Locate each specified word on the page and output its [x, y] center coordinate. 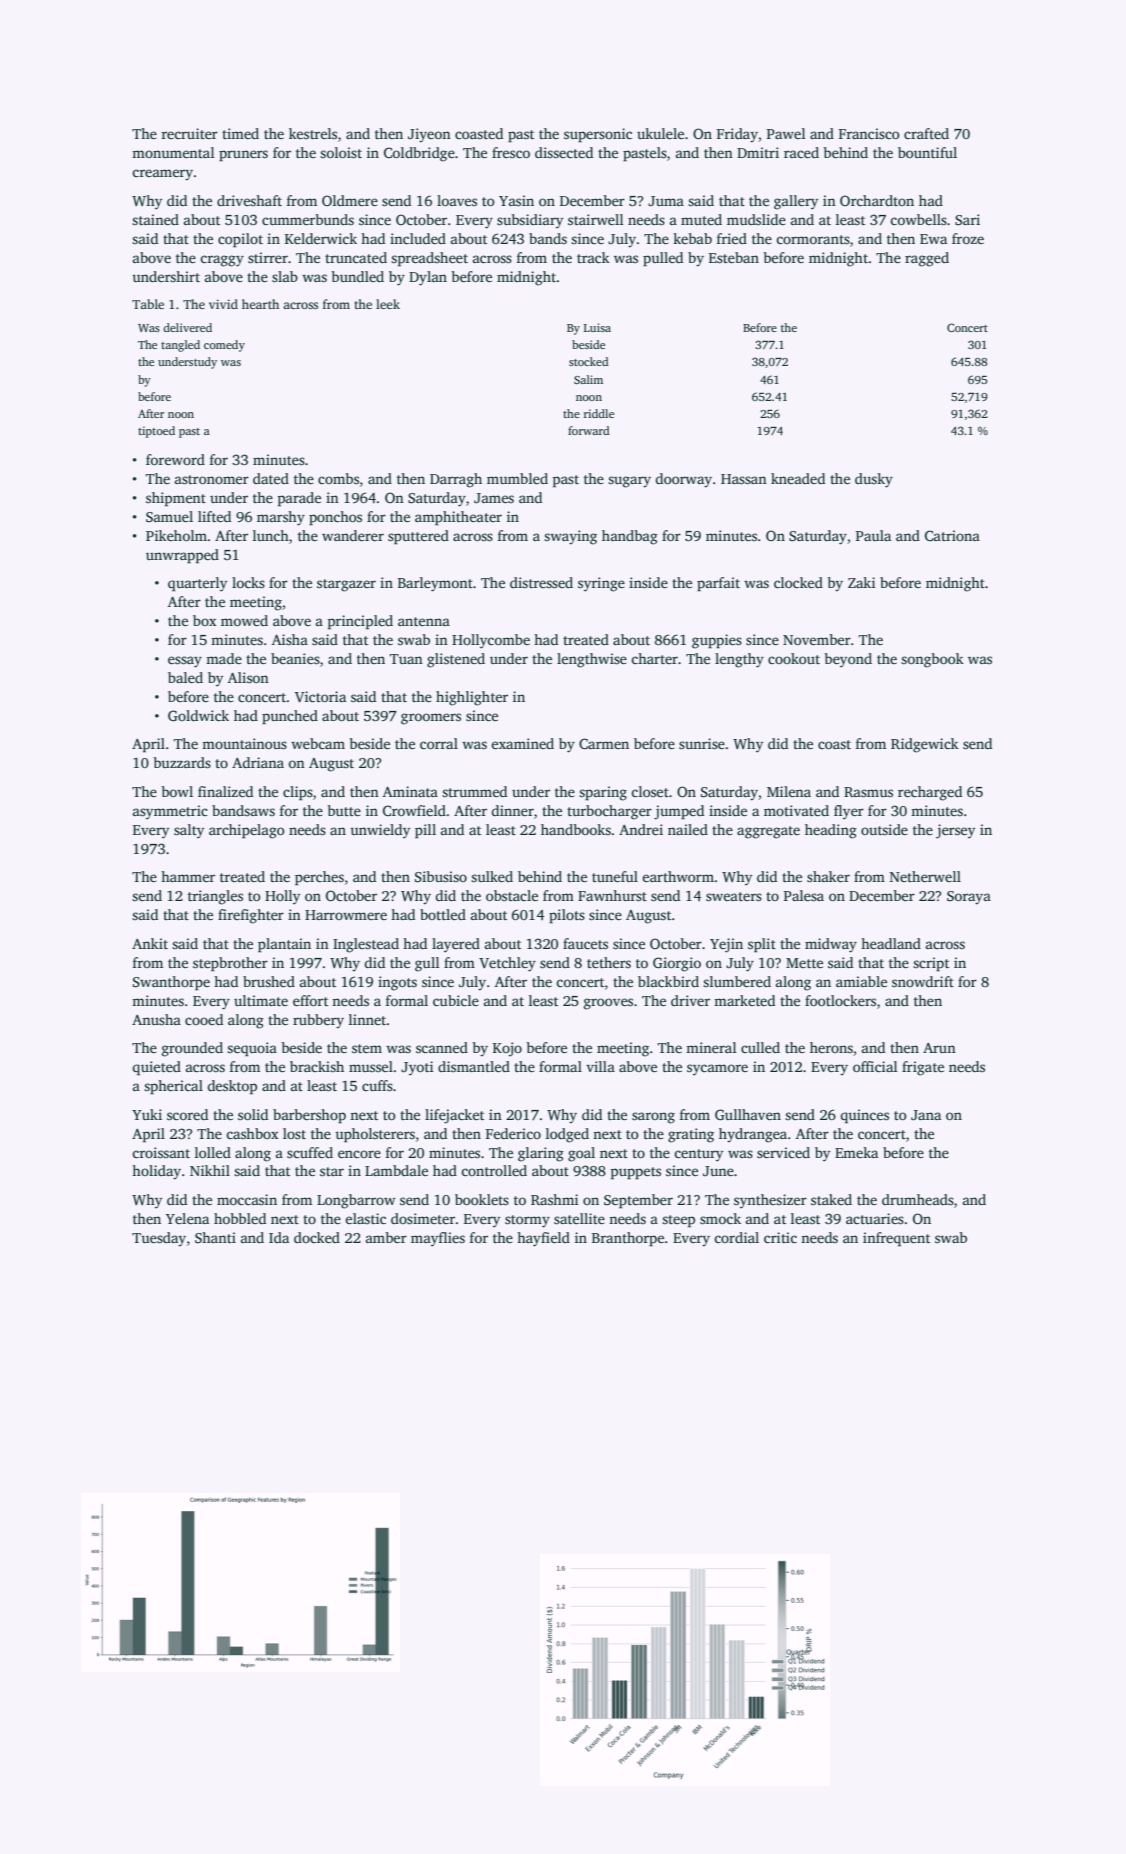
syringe [601, 584]
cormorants [813, 239]
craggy [222, 261]
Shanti [215, 1237]
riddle [599, 413]
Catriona [952, 535]
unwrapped [182, 556]
